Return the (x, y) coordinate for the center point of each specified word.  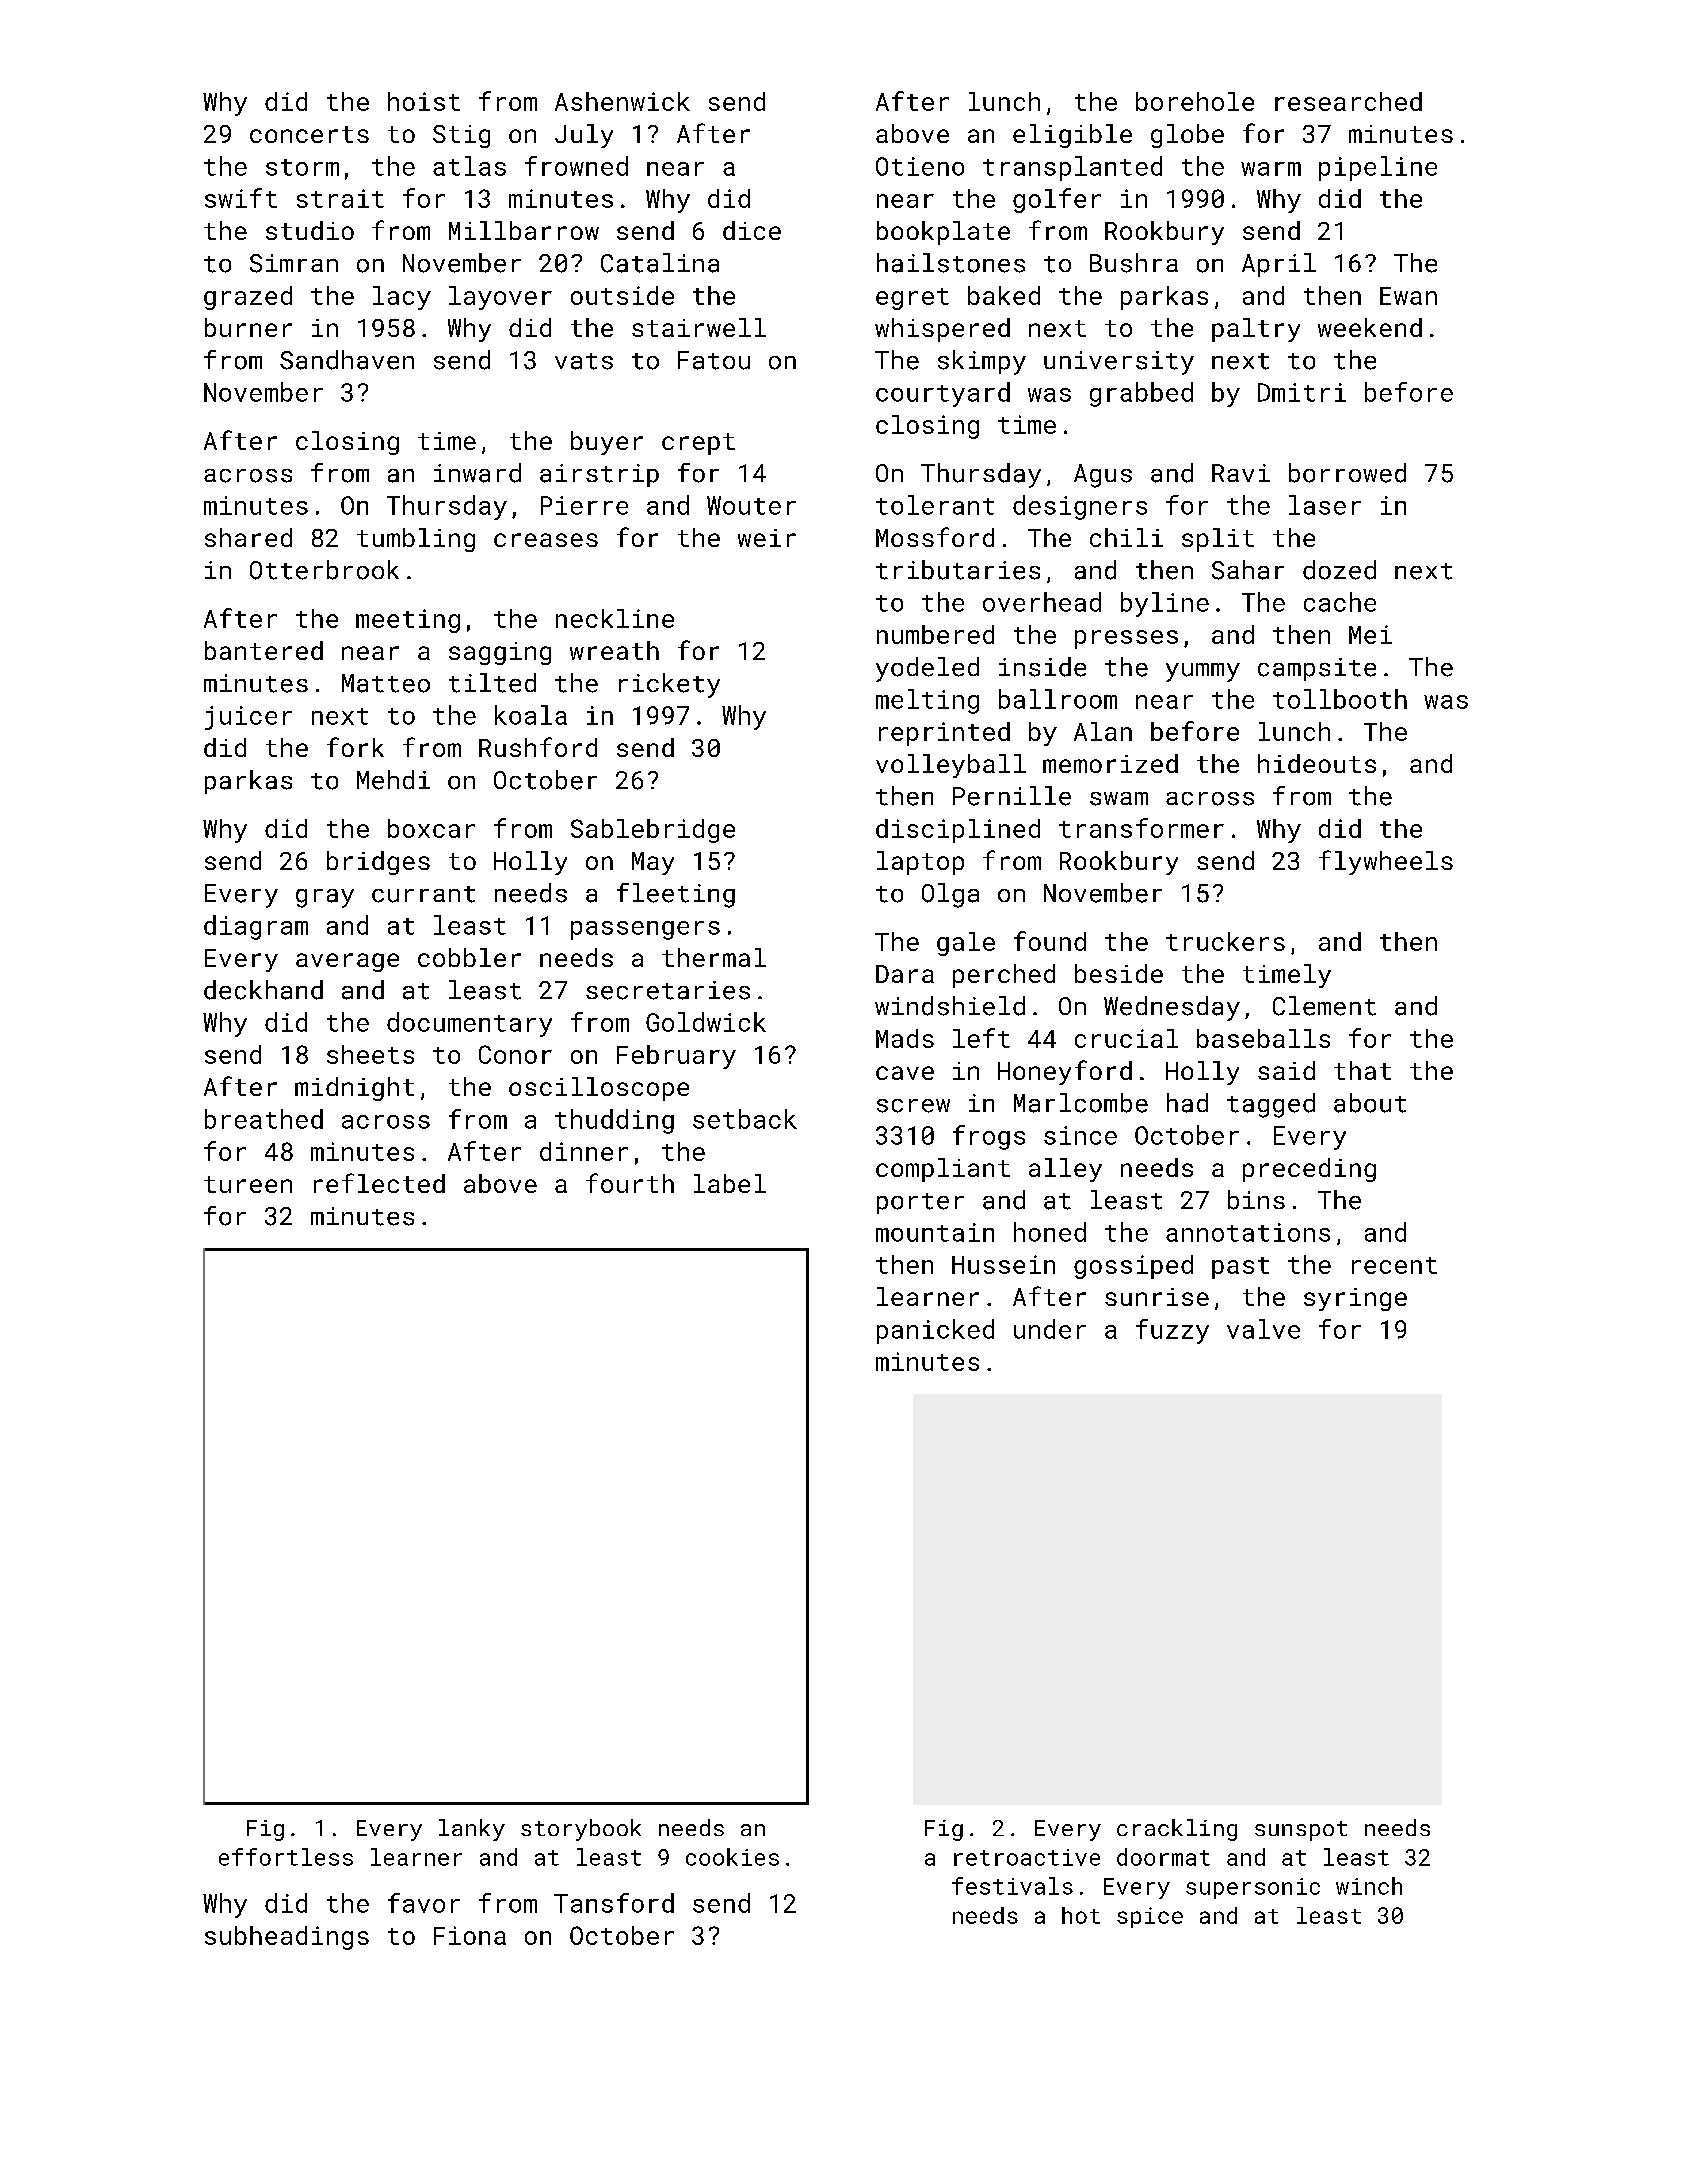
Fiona (470, 1935)
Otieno (920, 166)
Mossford (935, 537)
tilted (492, 683)
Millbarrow (524, 230)
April (1279, 265)
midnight (354, 1089)
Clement (1324, 1006)
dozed (1339, 570)
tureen (248, 1184)
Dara (905, 974)
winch (1369, 1886)
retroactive (1027, 1857)
